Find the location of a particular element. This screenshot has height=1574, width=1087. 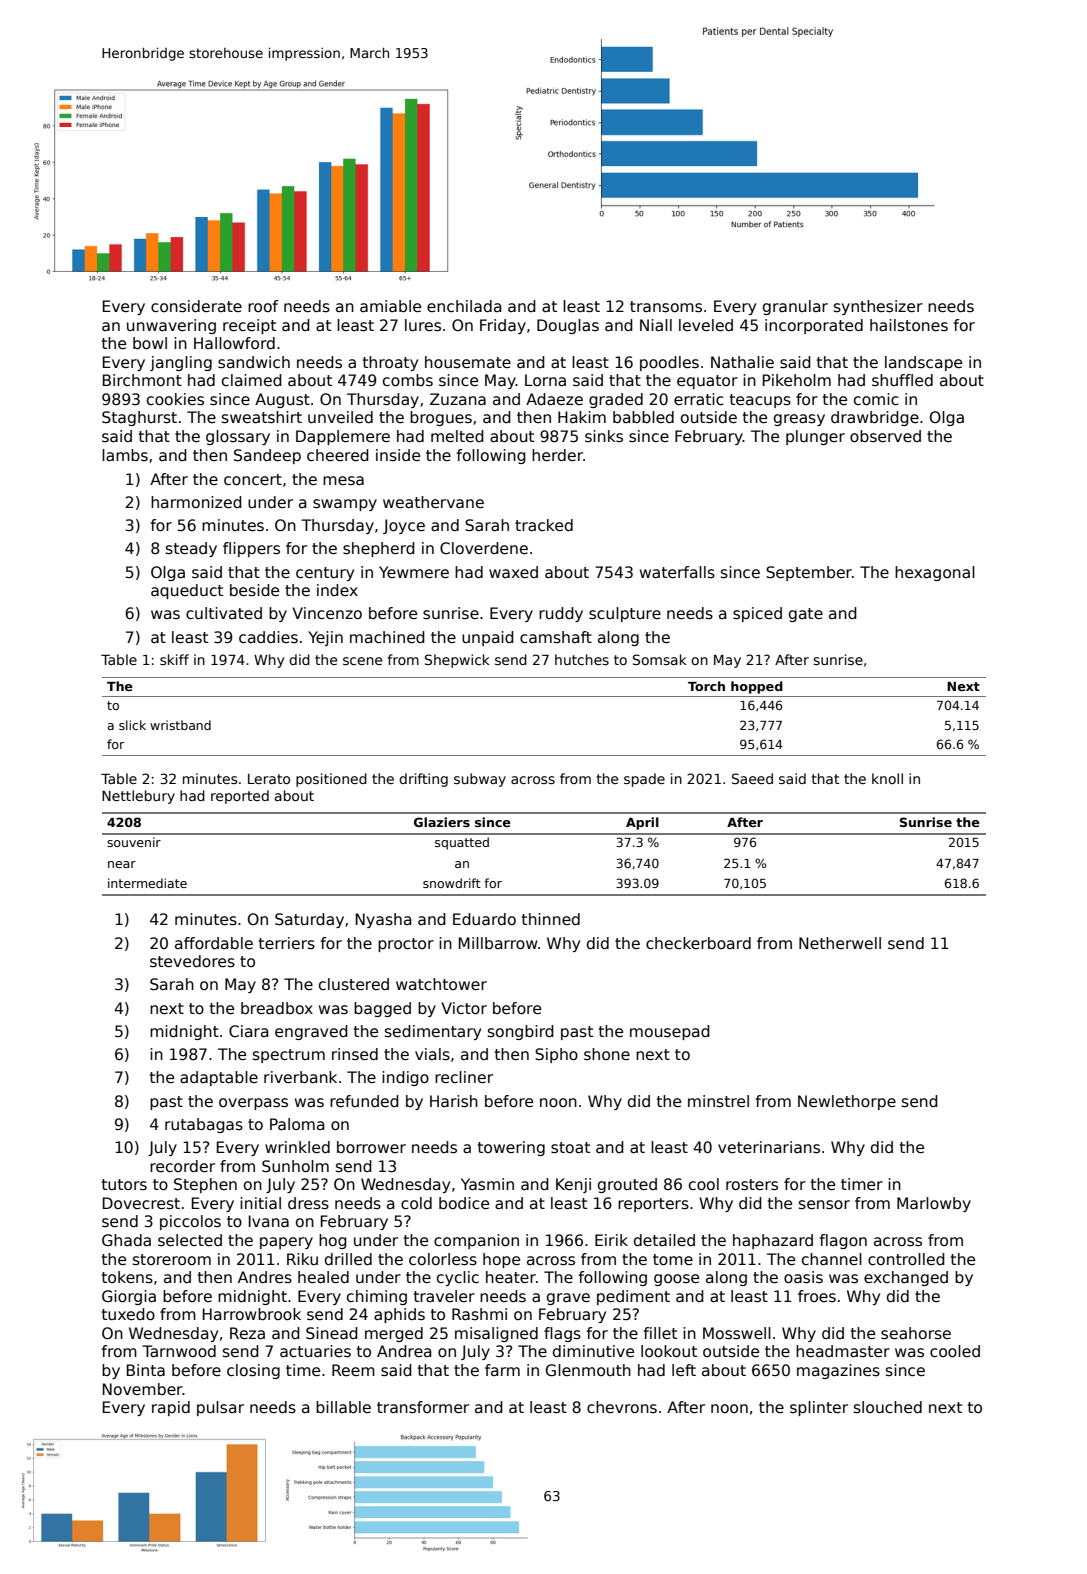

synthesizer is located at coordinates (878, 307).
